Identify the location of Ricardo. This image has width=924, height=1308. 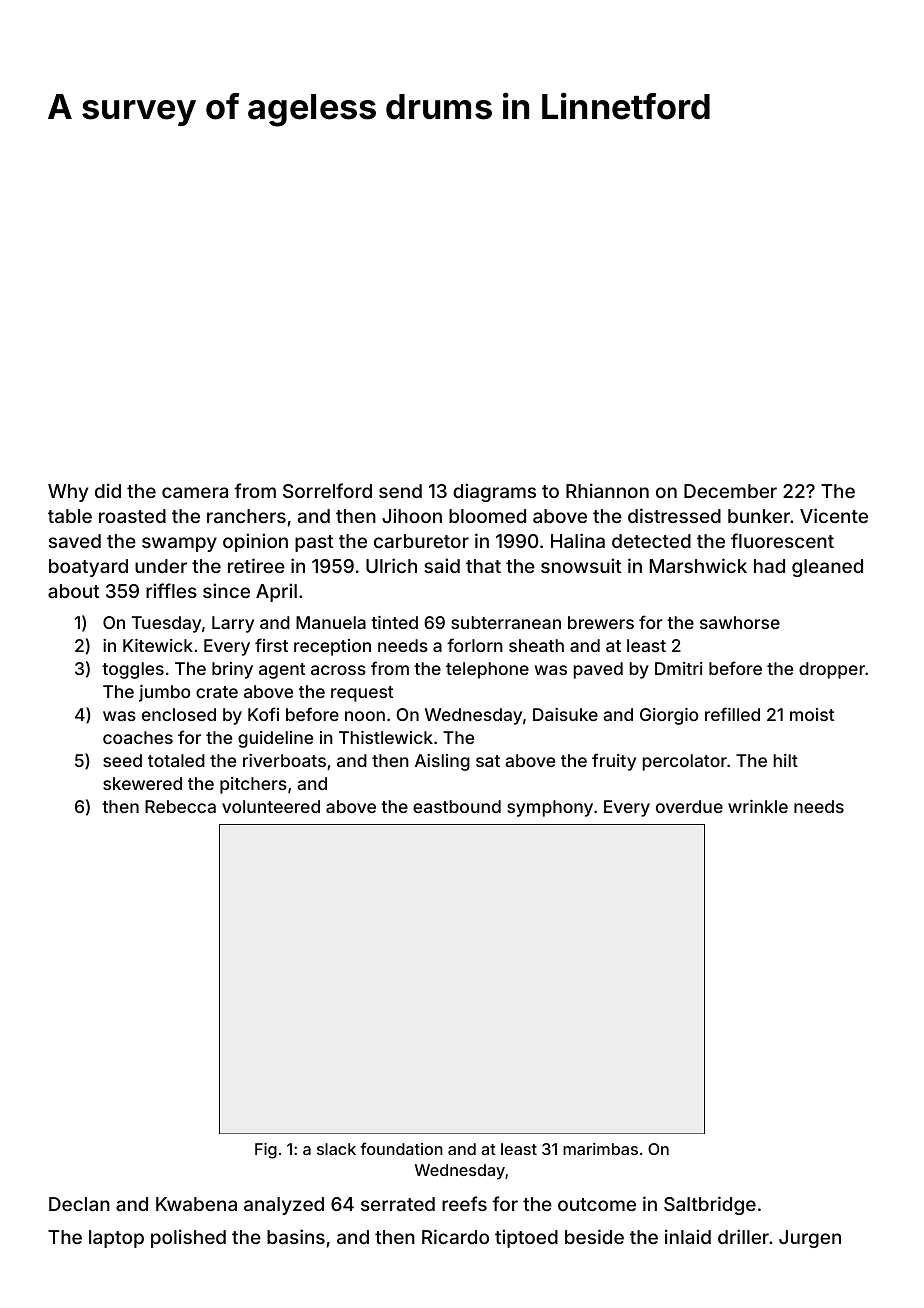
(455, 1236).
